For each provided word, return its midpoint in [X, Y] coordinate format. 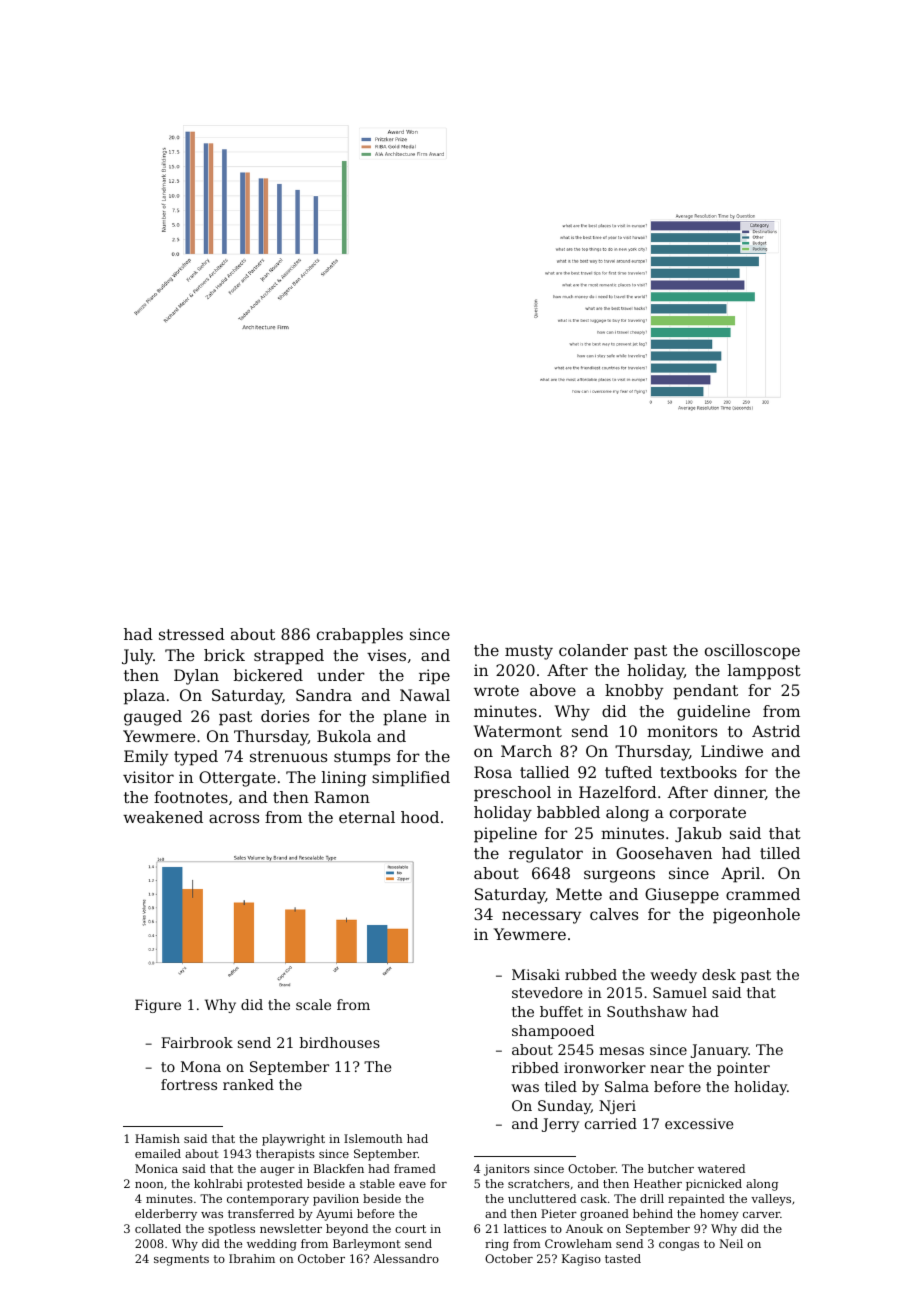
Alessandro [406, 1258]
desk [719, 974]
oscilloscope [752, 652]
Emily [146, 758]
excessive [699, 1123]
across [234, 818]
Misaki [536, 974]
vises [386, 655]
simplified [411, 779]
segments [181, 1260]
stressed [192, 634]
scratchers [539, 1183]
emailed [158, 1153]
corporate [708, 814]
